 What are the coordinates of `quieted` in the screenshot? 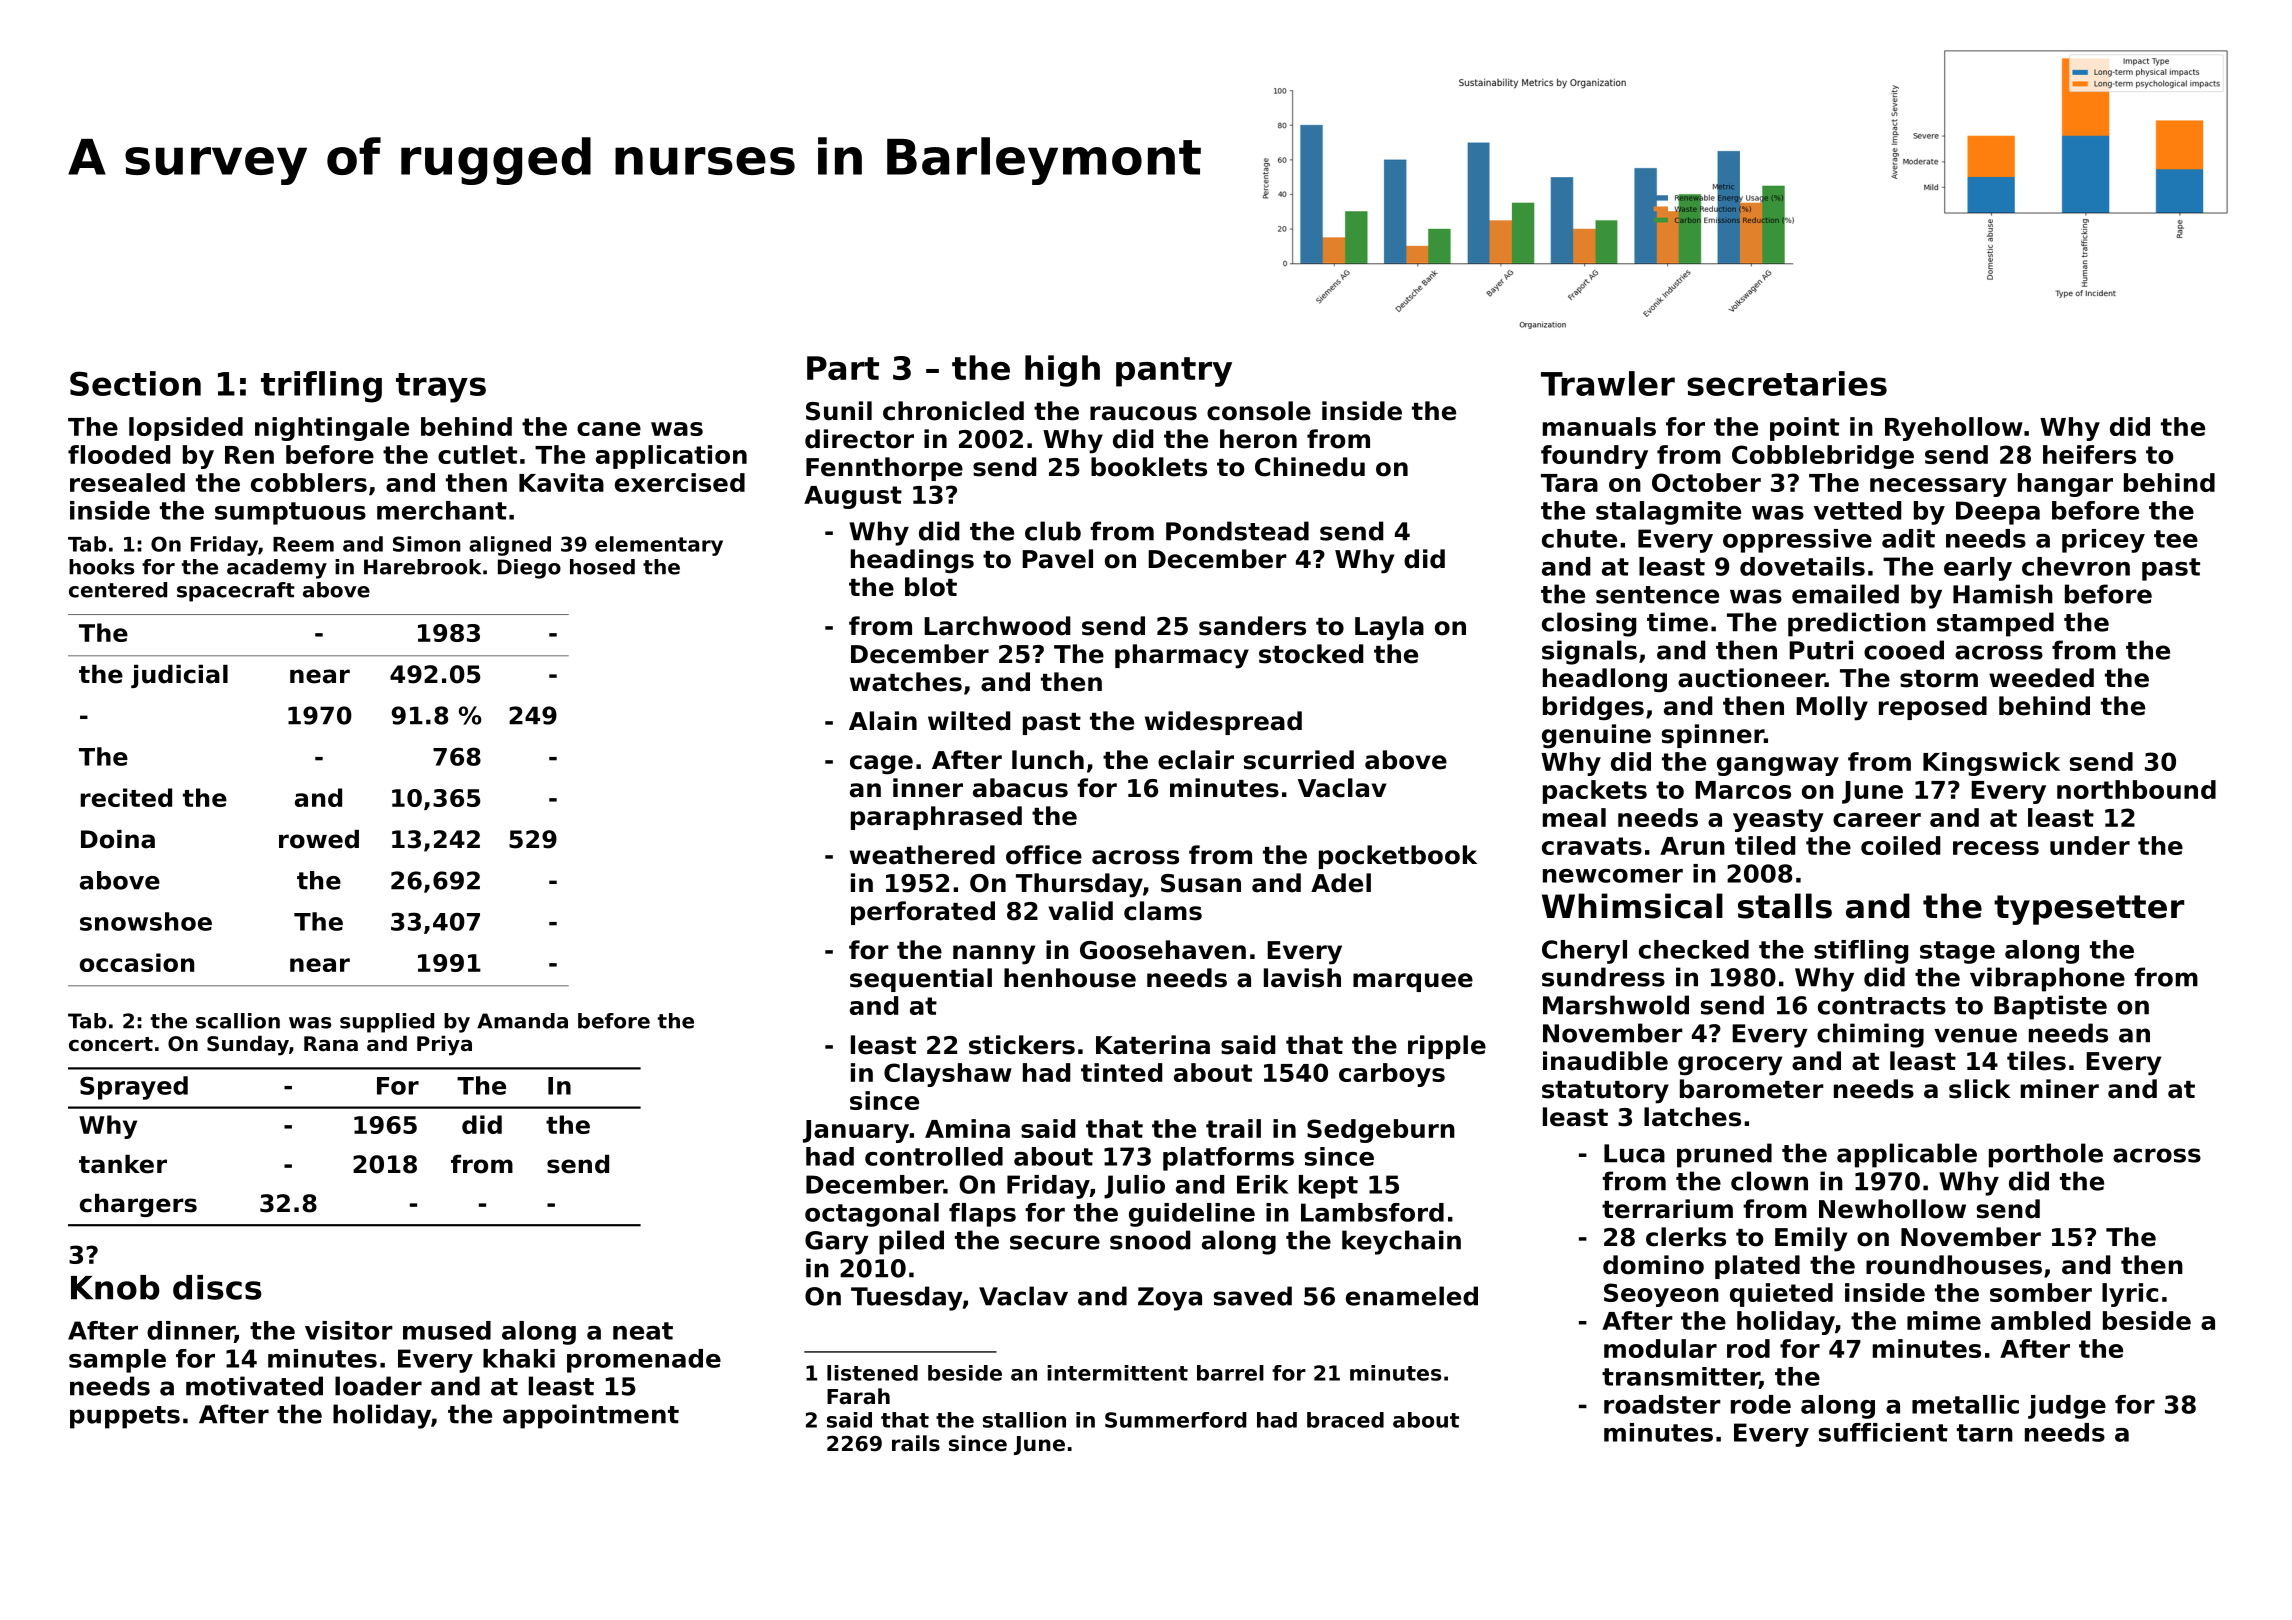 It's located at (1781, 1295).
